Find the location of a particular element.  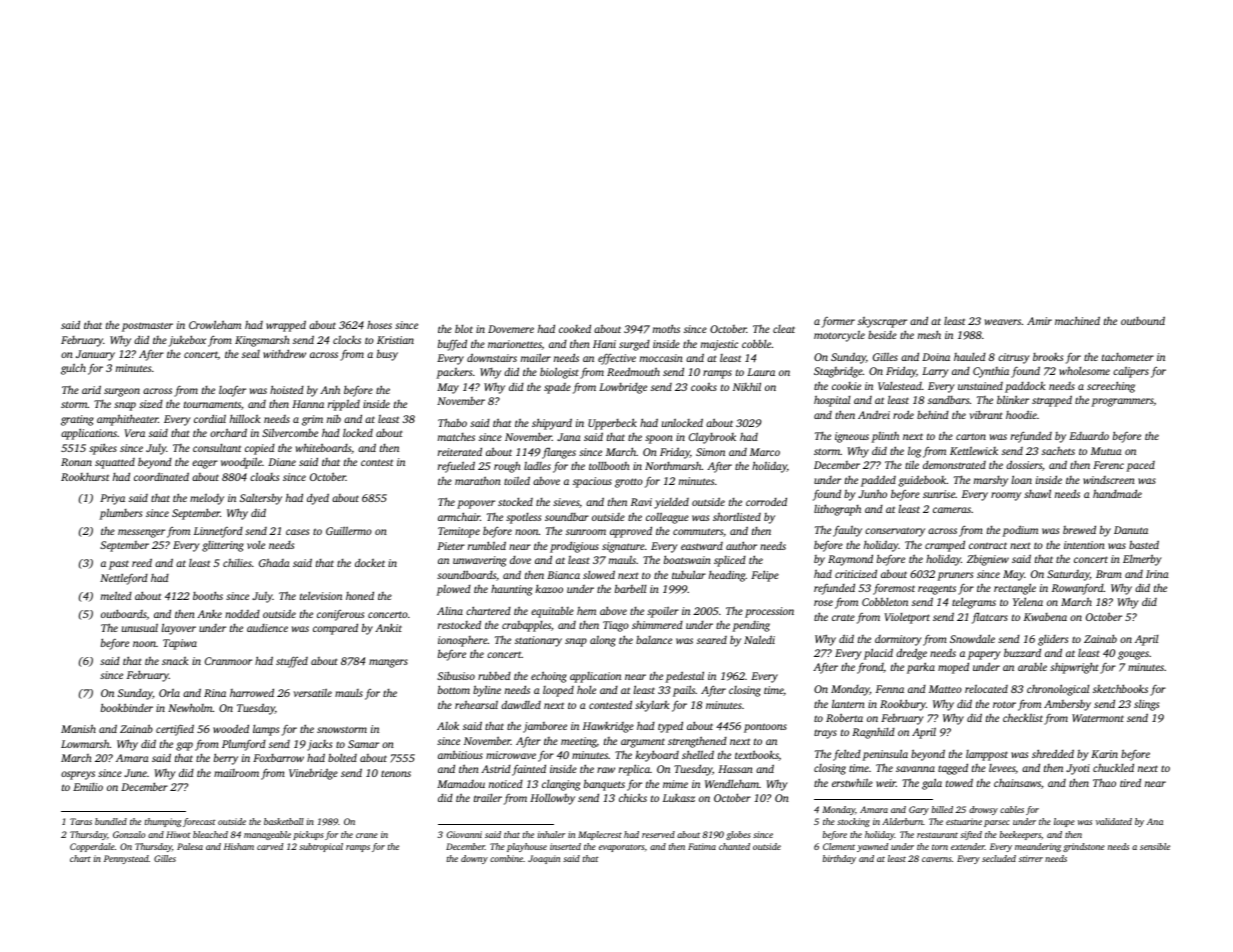

ospreys is located at coordinates (78, 775).
